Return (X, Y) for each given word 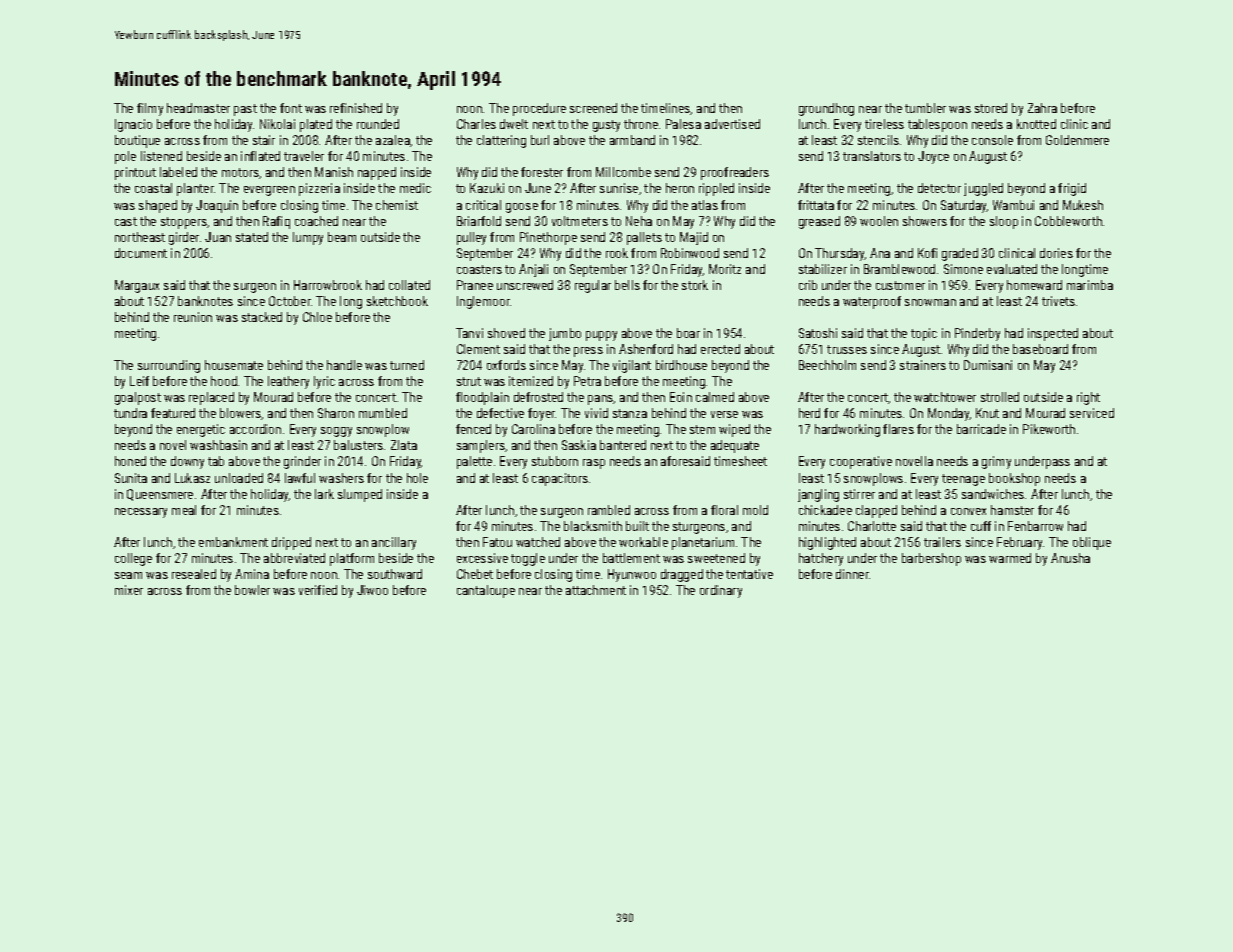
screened (593, 108)
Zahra (1042, 108)
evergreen (269, 191)
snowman (930, 302)
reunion (193, 317)
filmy (150, 109)
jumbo (565, 334)
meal (184, 510)
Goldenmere (1077, 140)
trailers (942, 542)
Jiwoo (372, 590)
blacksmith (593, 526)
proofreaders (735, 173)
